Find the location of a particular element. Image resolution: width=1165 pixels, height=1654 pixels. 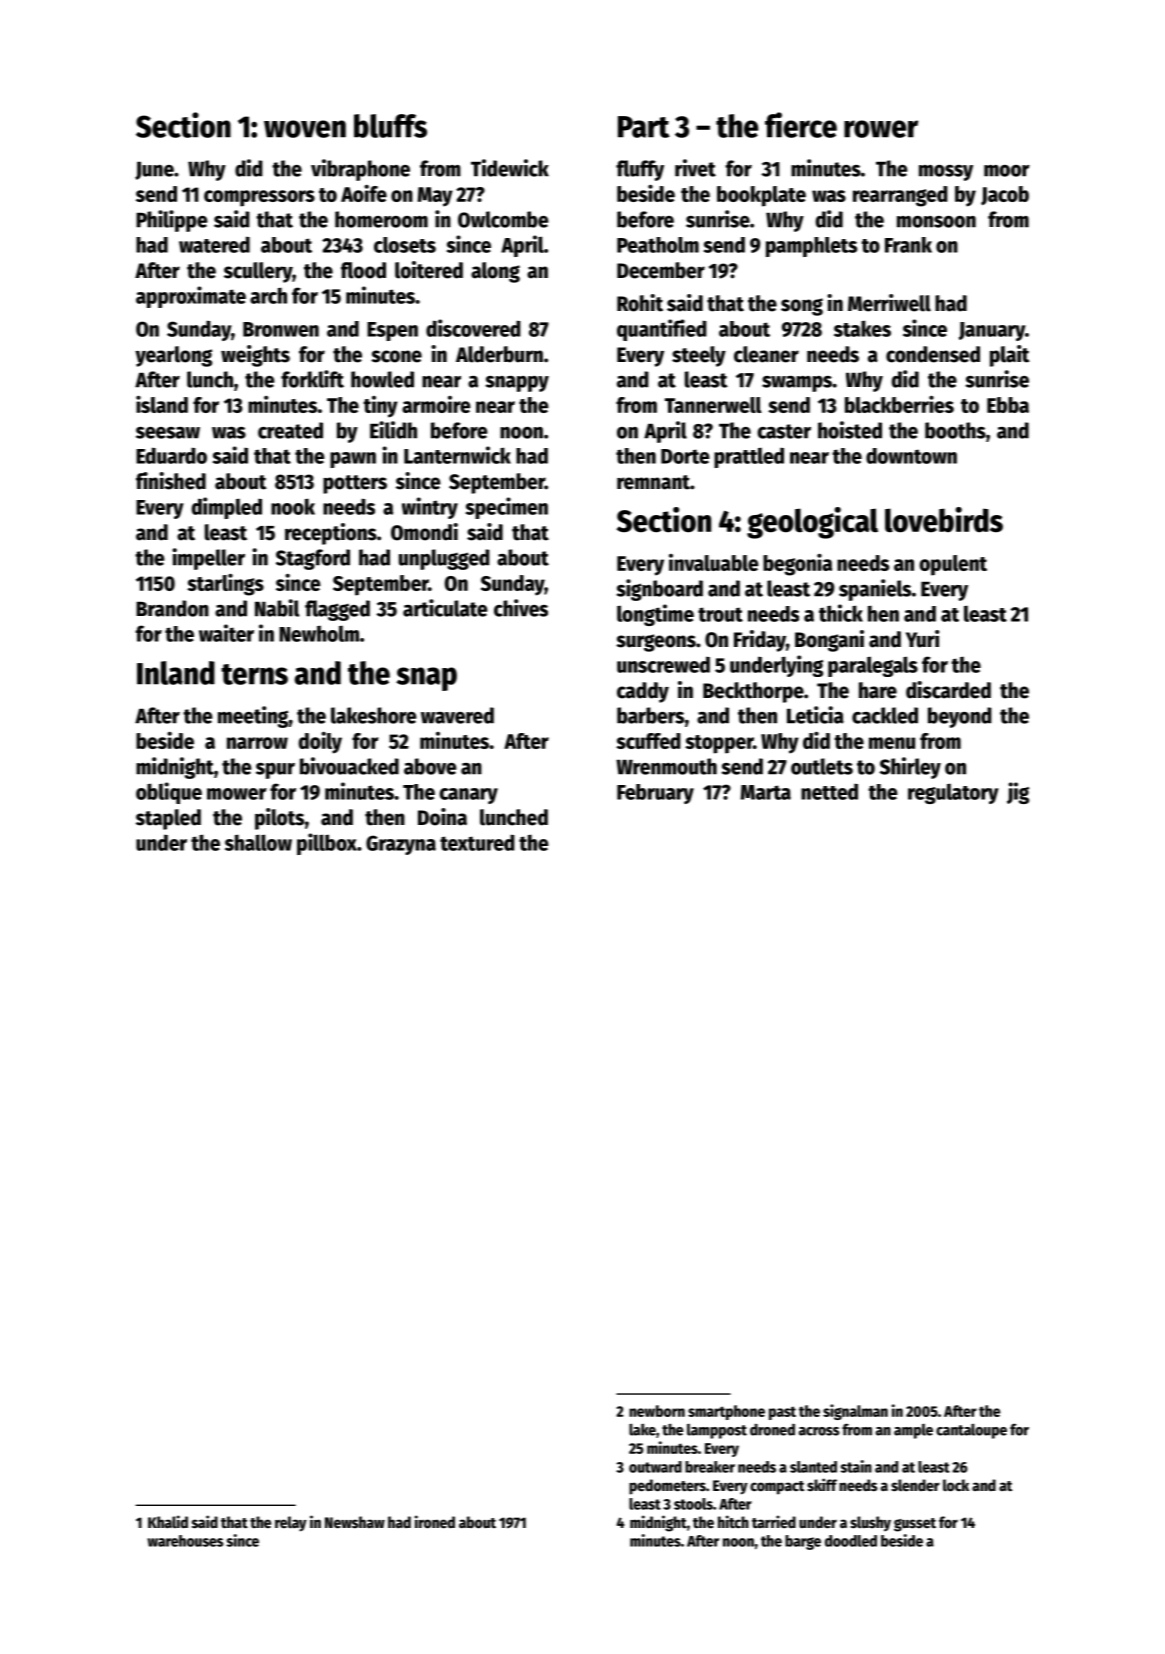

barge is located at coordinates (803, 1542).
